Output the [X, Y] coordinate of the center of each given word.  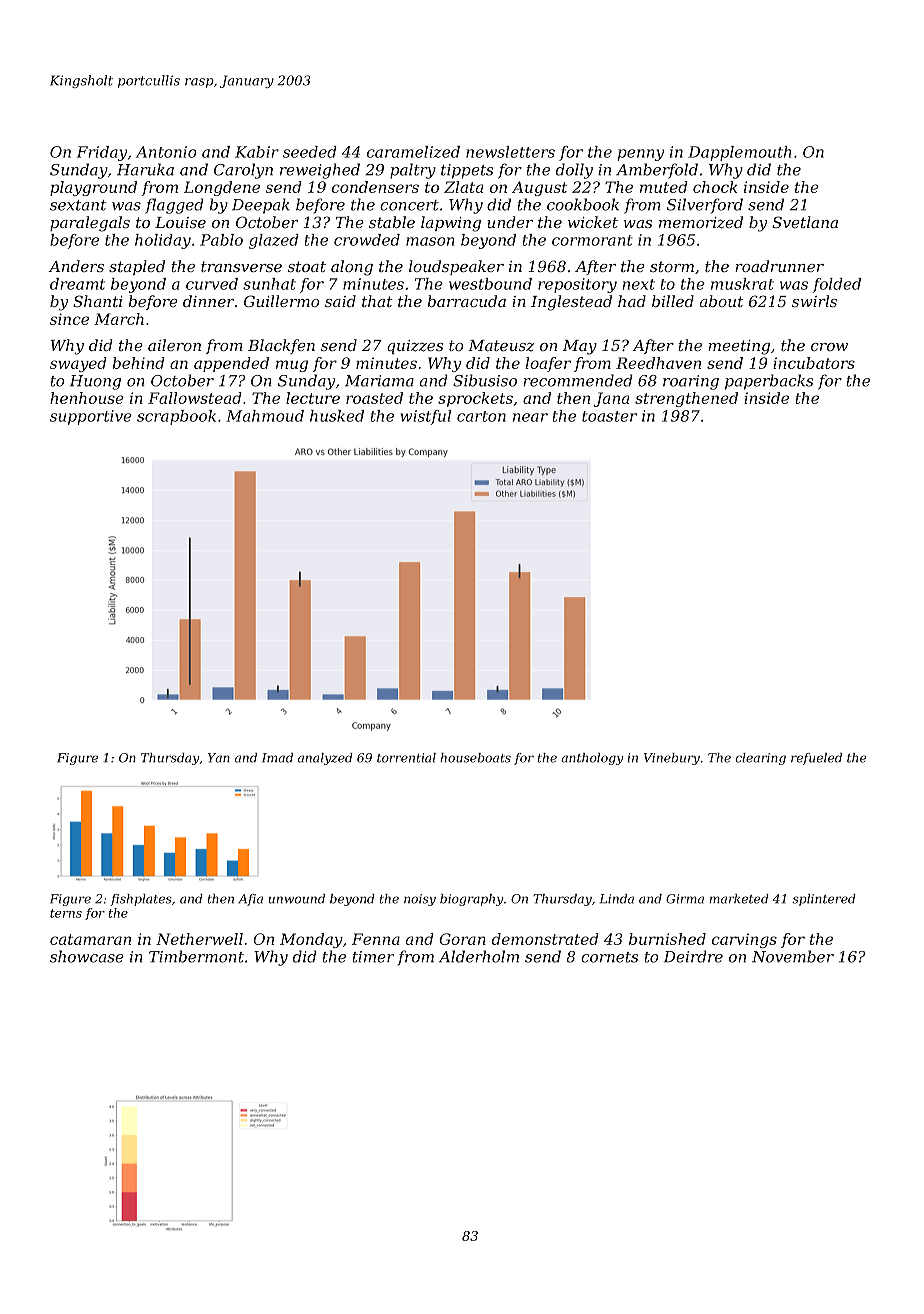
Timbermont [196, 956]
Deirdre [693, 956]
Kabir [257, 152]
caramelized [413, 152]
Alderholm [479, 956]
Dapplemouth [739, 153]
